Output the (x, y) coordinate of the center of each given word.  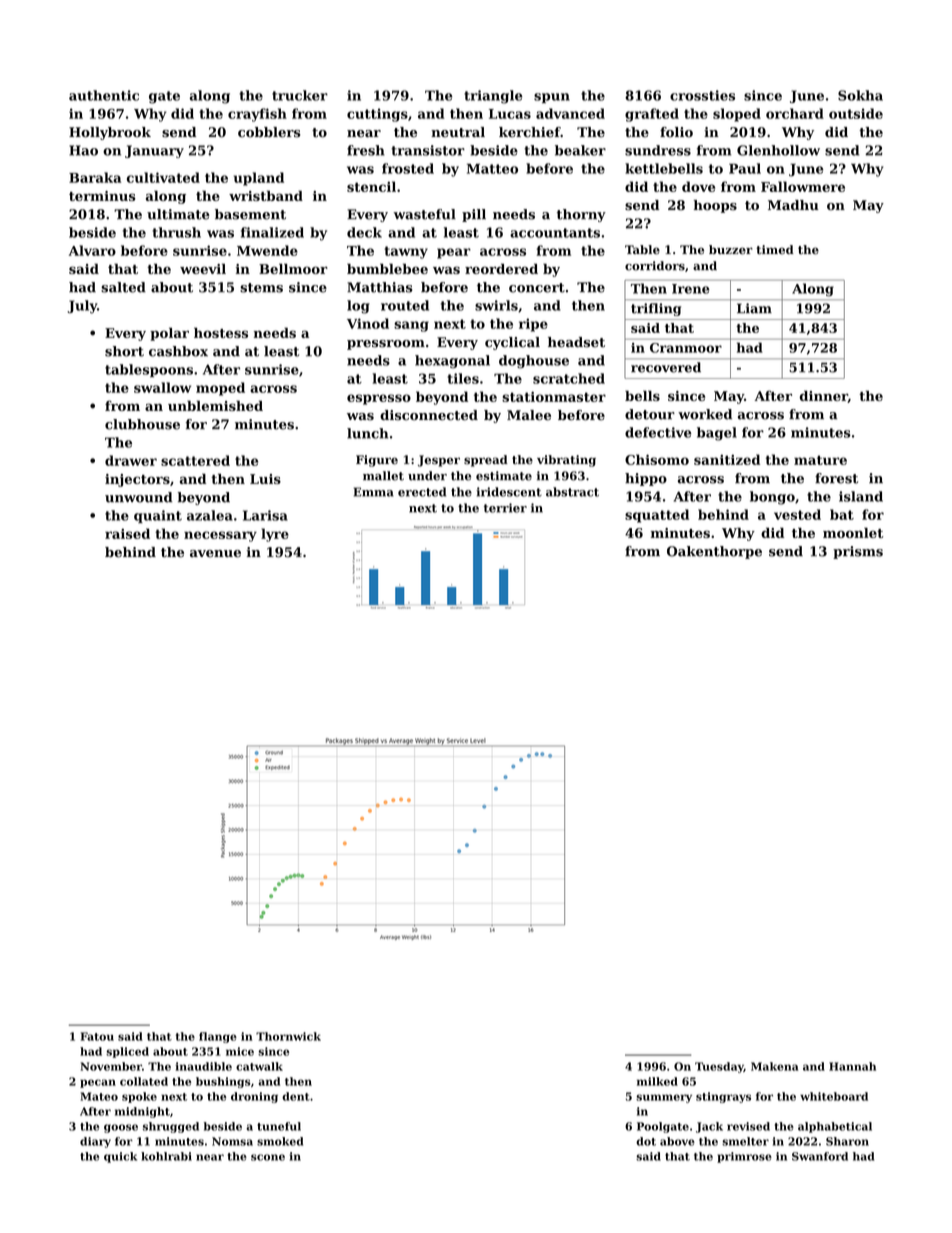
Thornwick (288, 1036)
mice (240, 1051)
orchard (795, 113)
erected (422, 492)
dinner (824, 396)
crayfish (257, 115)
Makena (775, 1066)
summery (664, 1098)
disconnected (429, 415)
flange (218, 1037)
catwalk (259, 1066)
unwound (138, 497)
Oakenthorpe (714, 552)
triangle (493, 97)
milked (657, 1081)
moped (220, 389)
